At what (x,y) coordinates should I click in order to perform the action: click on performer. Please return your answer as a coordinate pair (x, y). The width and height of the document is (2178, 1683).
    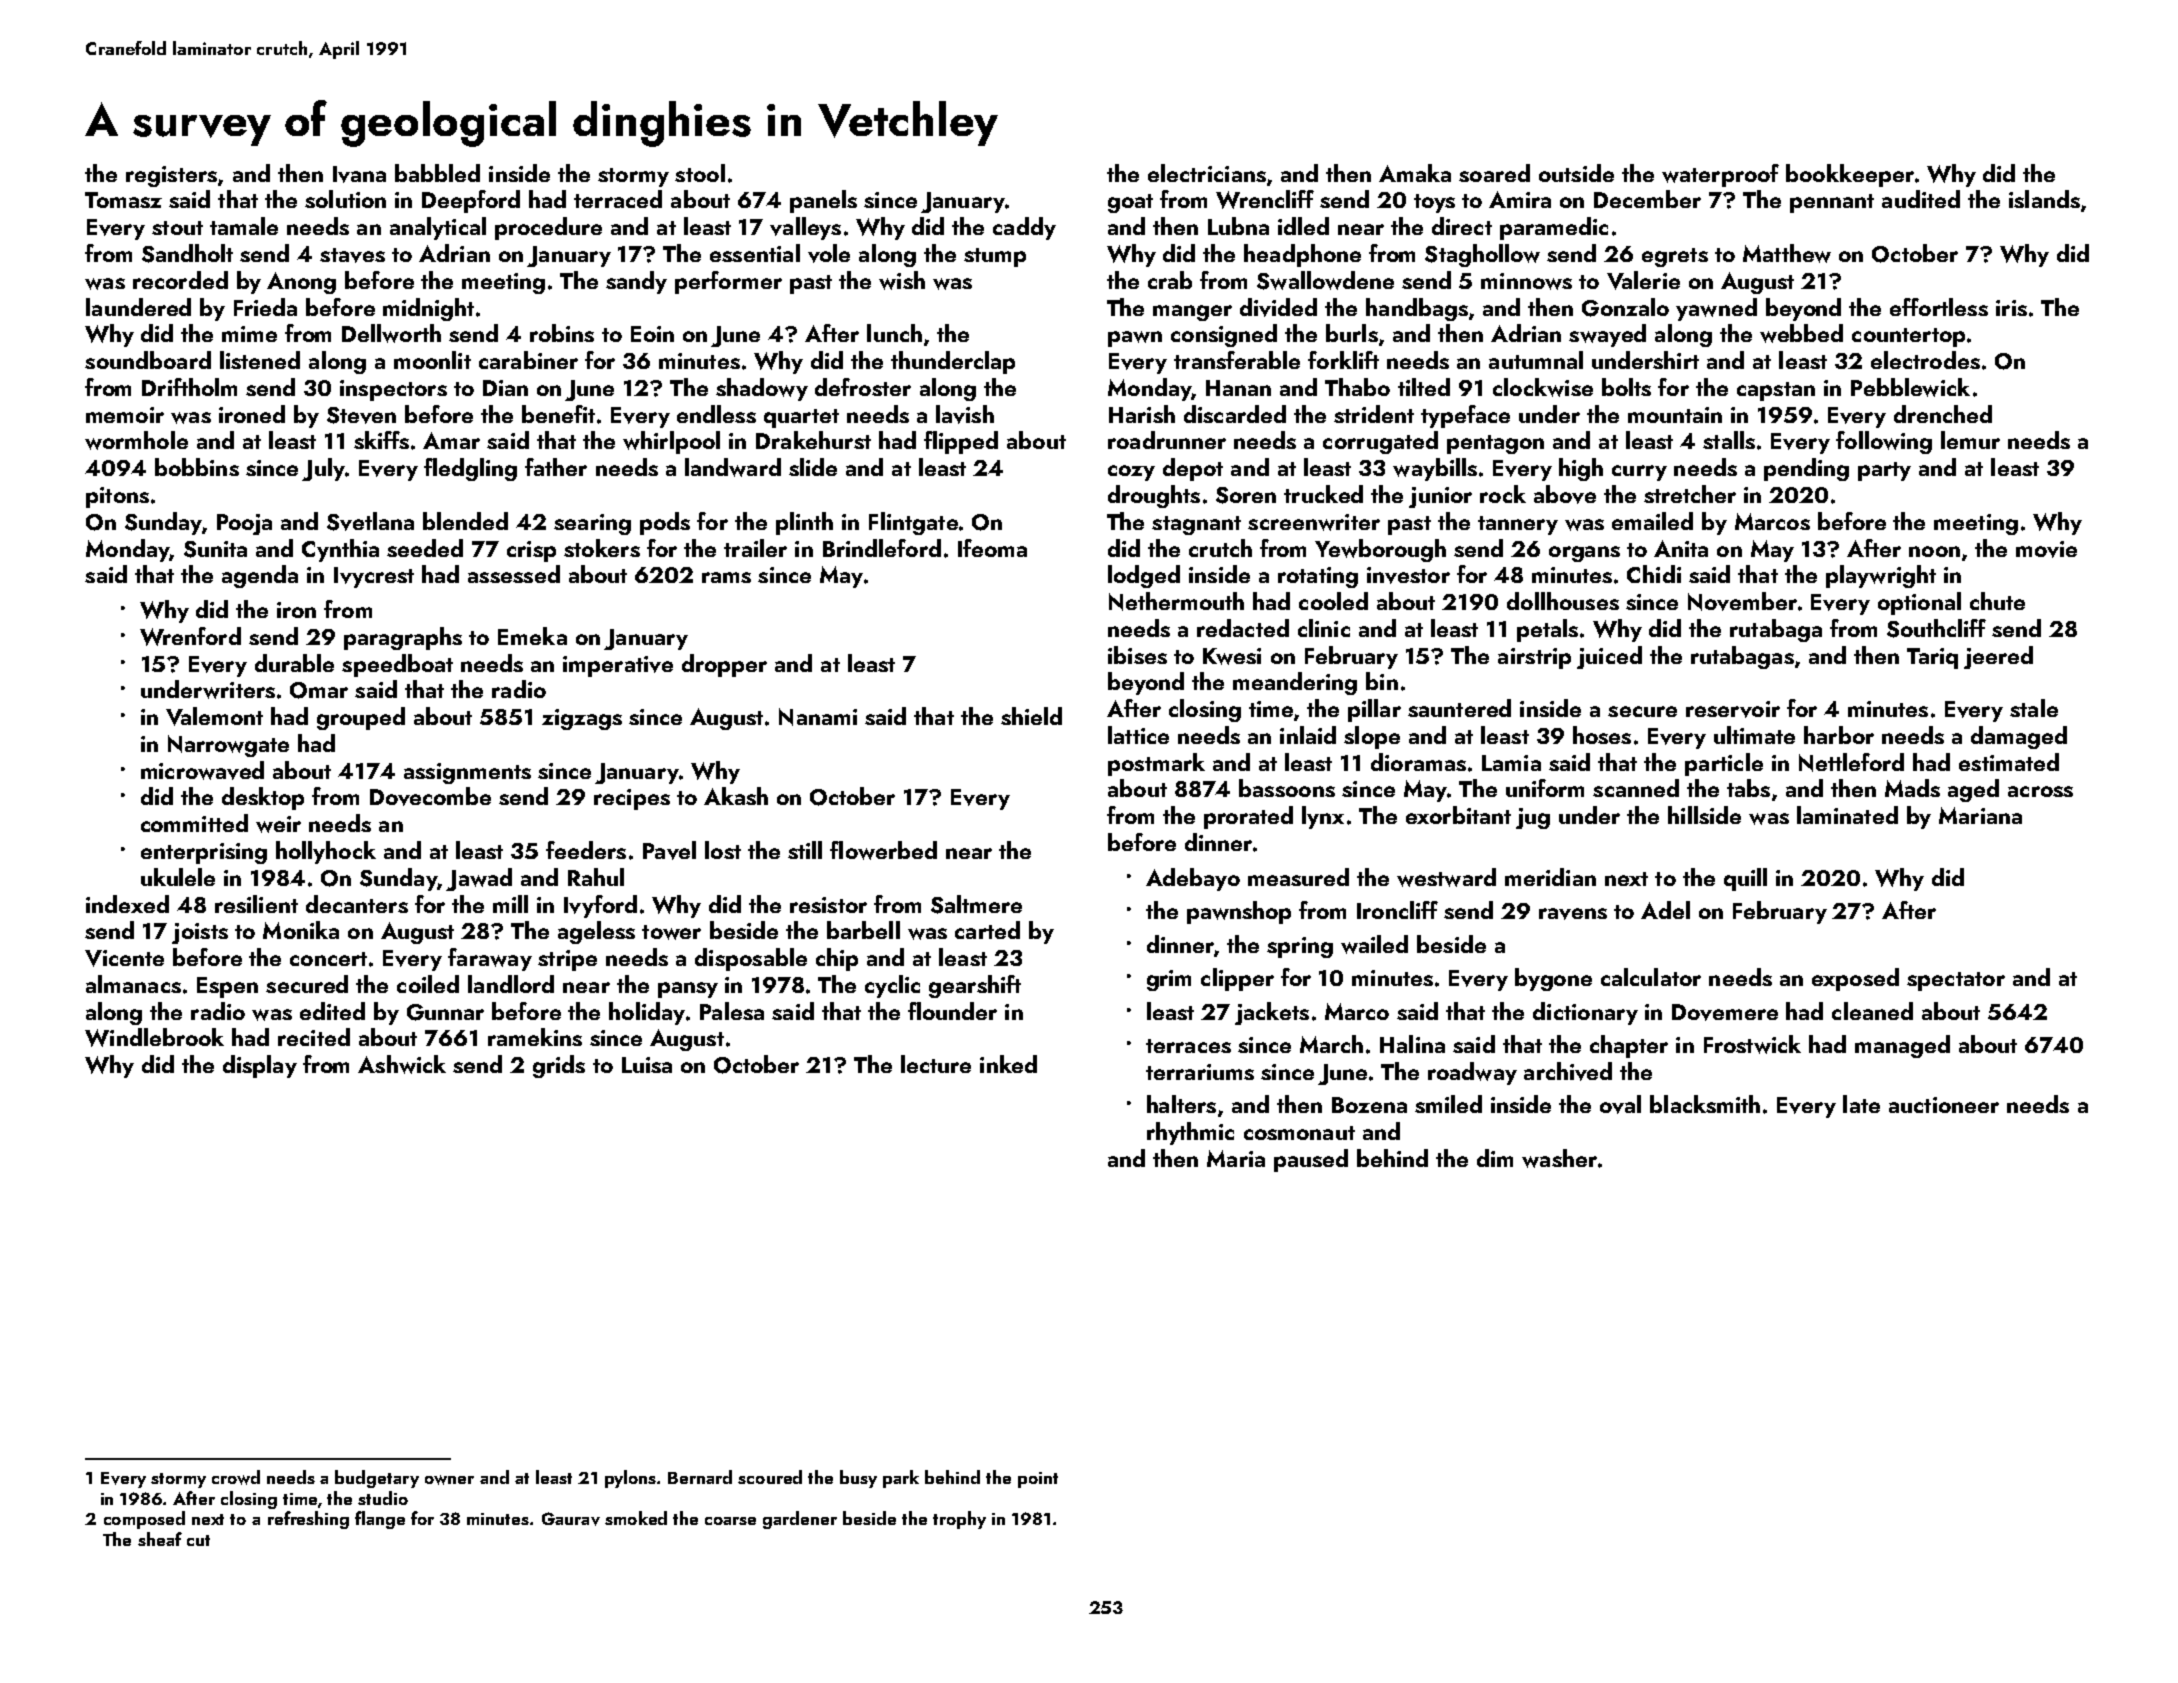
    Looking at the image, I should click on (728, 282).
